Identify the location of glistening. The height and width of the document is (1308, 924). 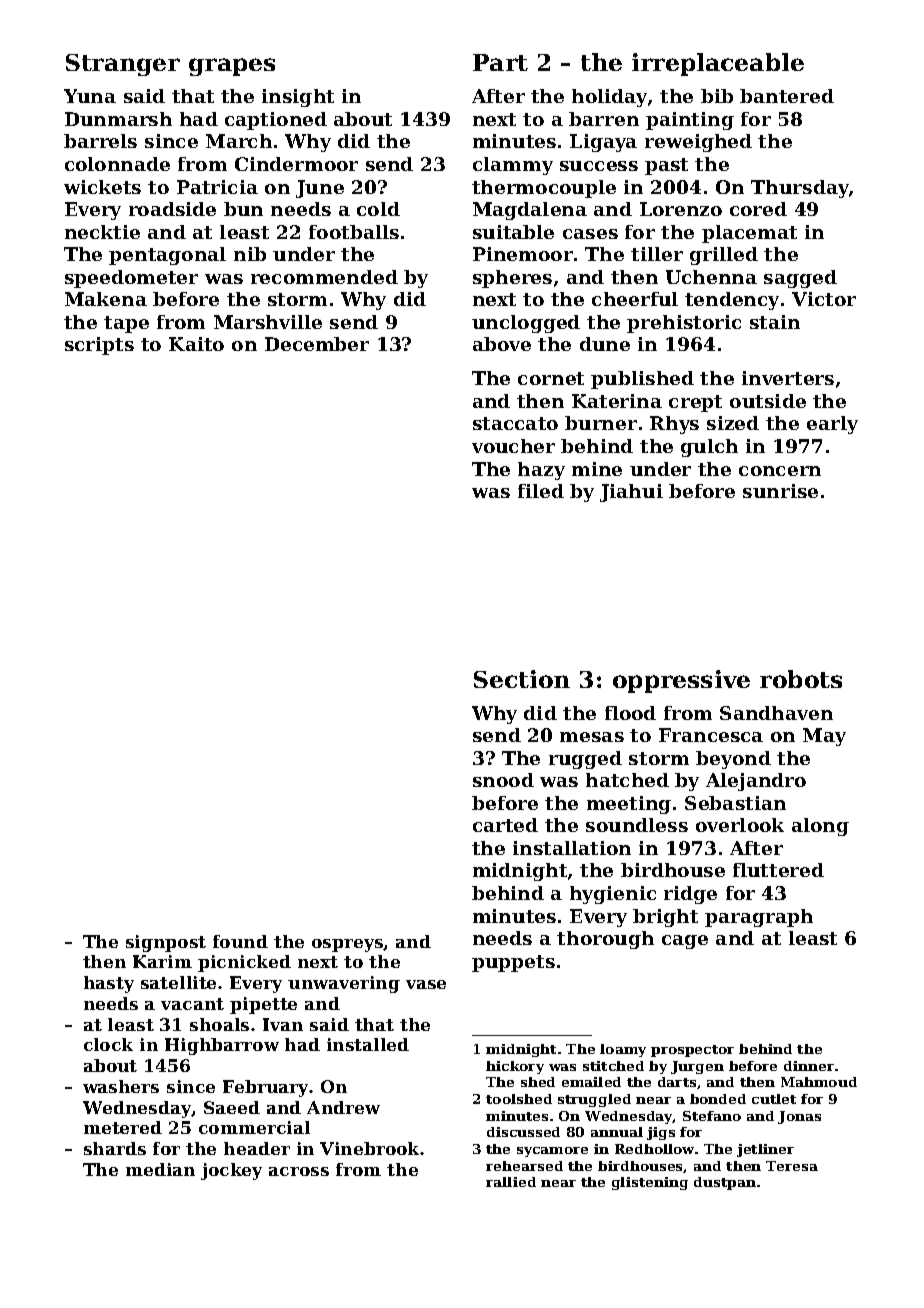
(650, 1183).
